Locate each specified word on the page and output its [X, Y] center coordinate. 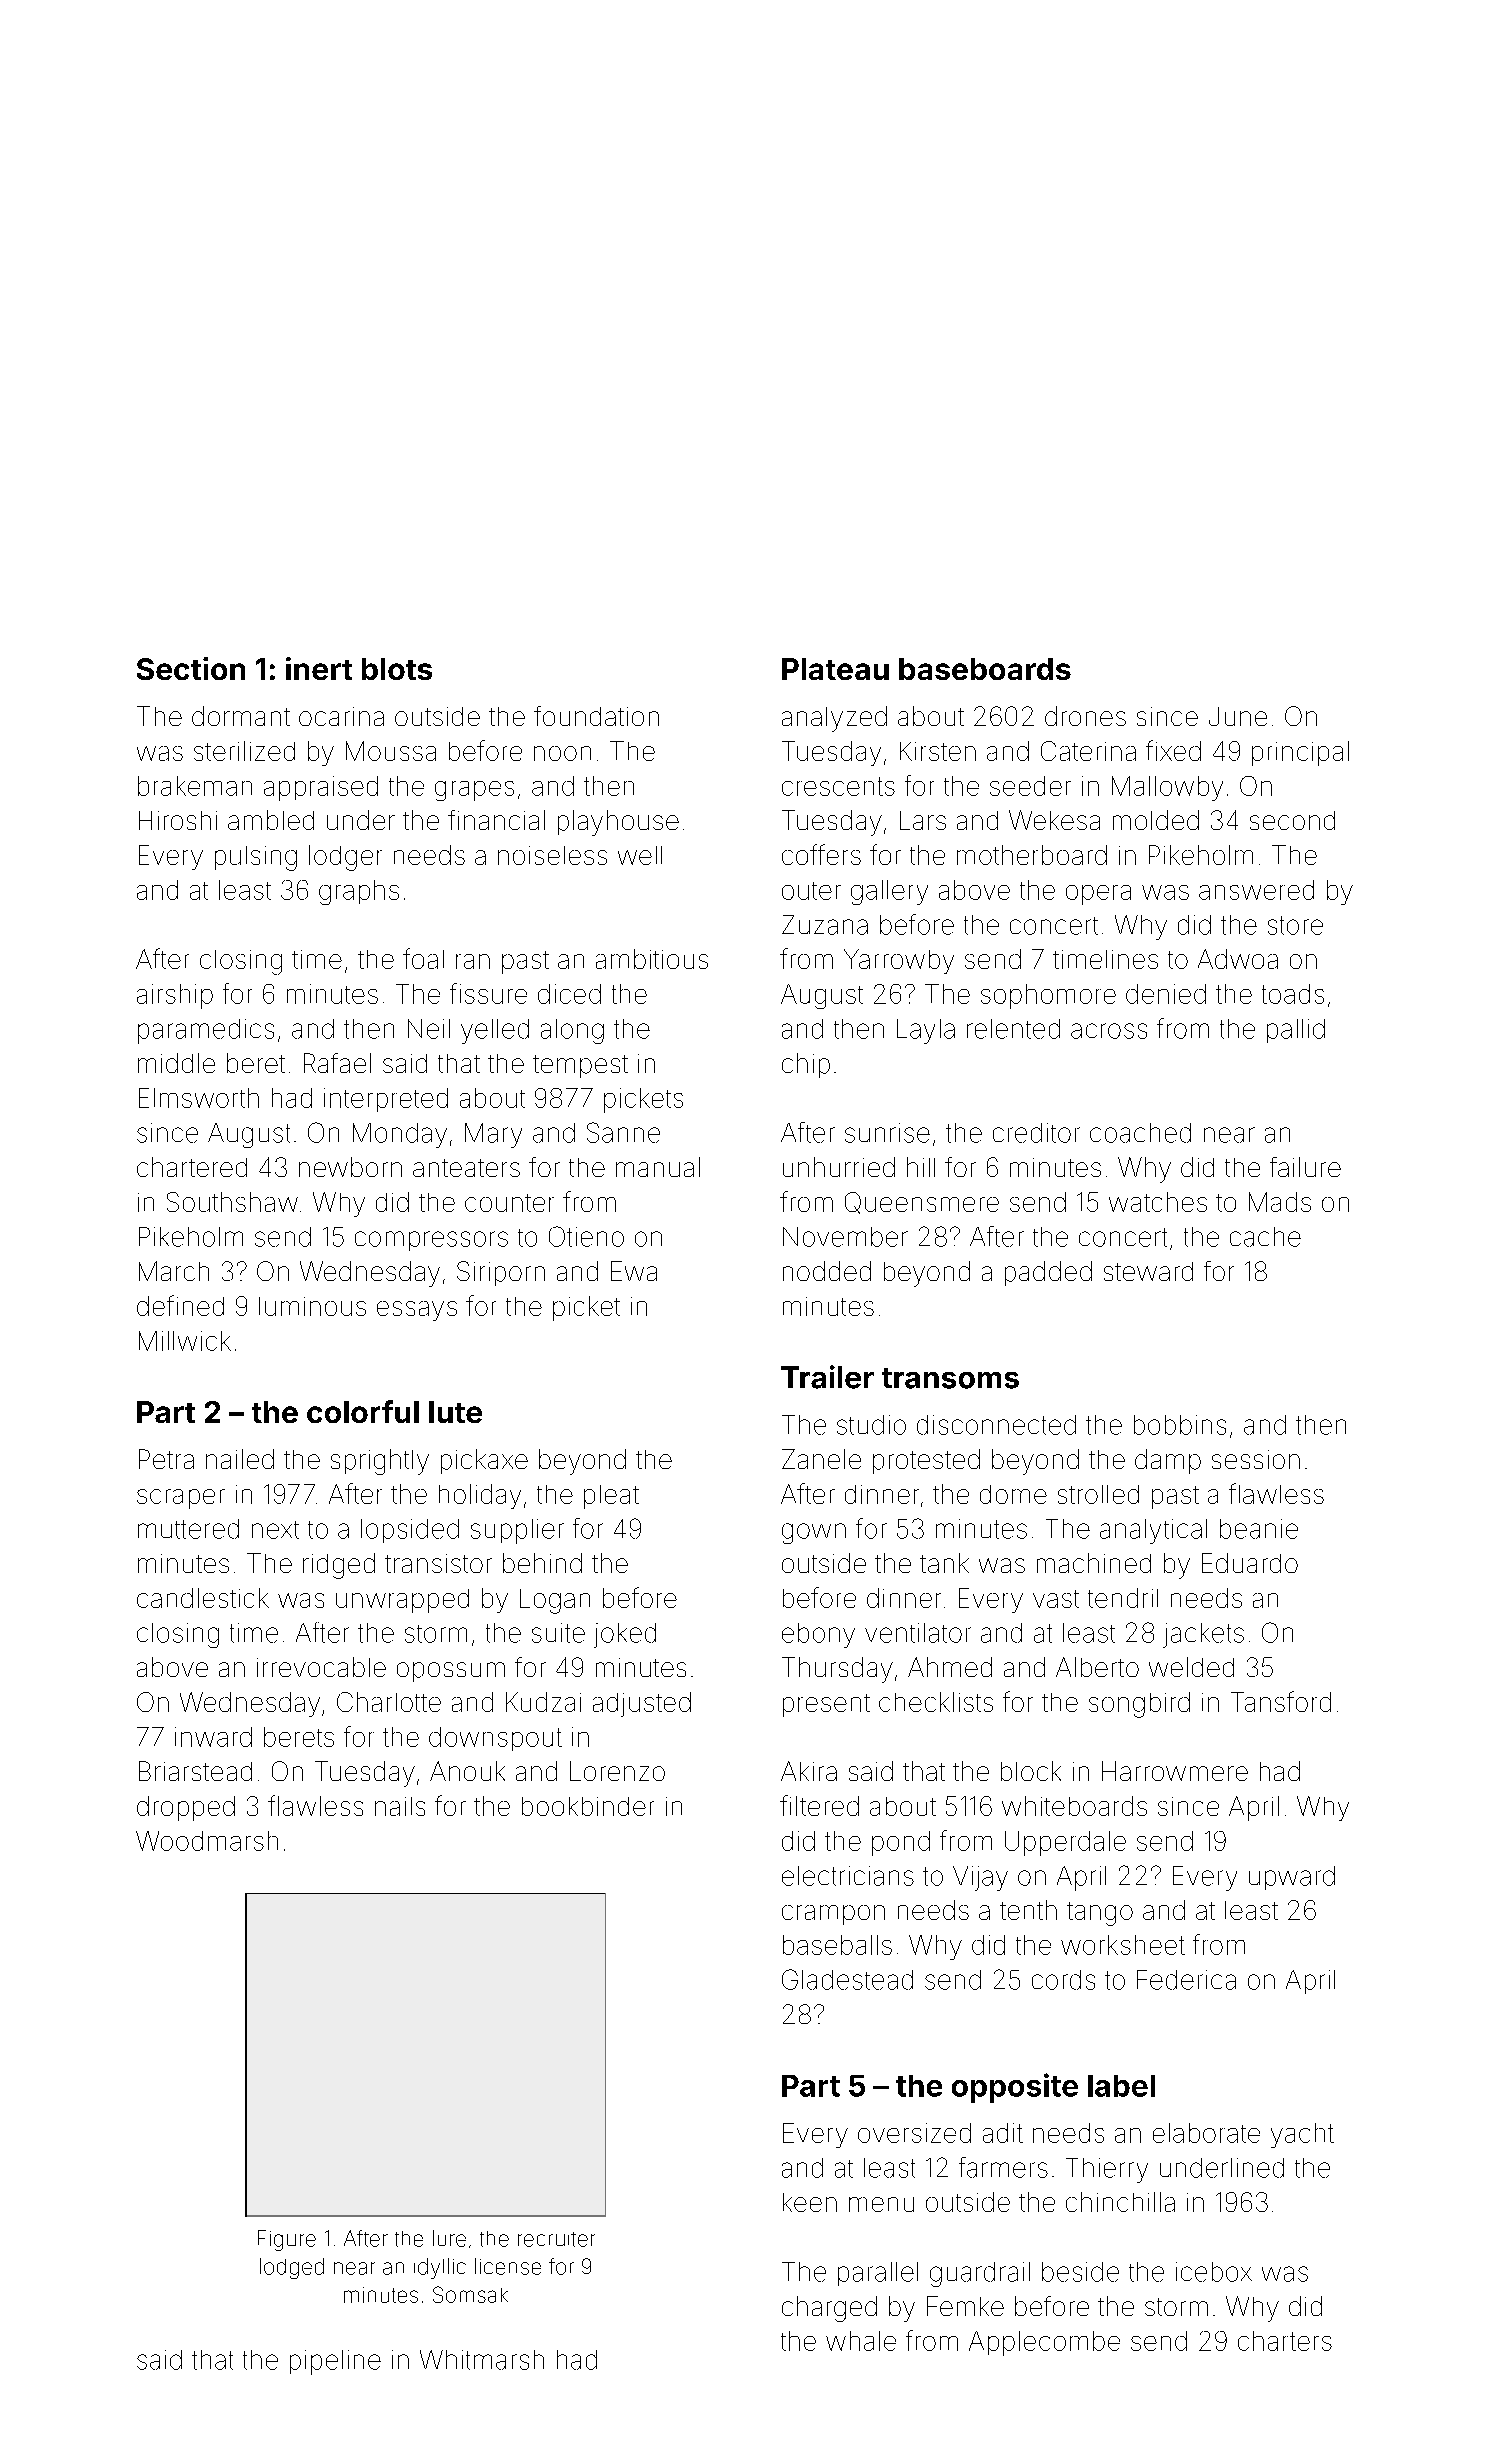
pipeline [335, 2362]
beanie [1259, 1529]
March [174, 1271]
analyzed [834, 719]
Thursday [837, 1670]
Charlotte [389, 1702]
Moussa [391, 751]
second [1292, 820]
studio [871, 1425]
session [1256, 1459]
